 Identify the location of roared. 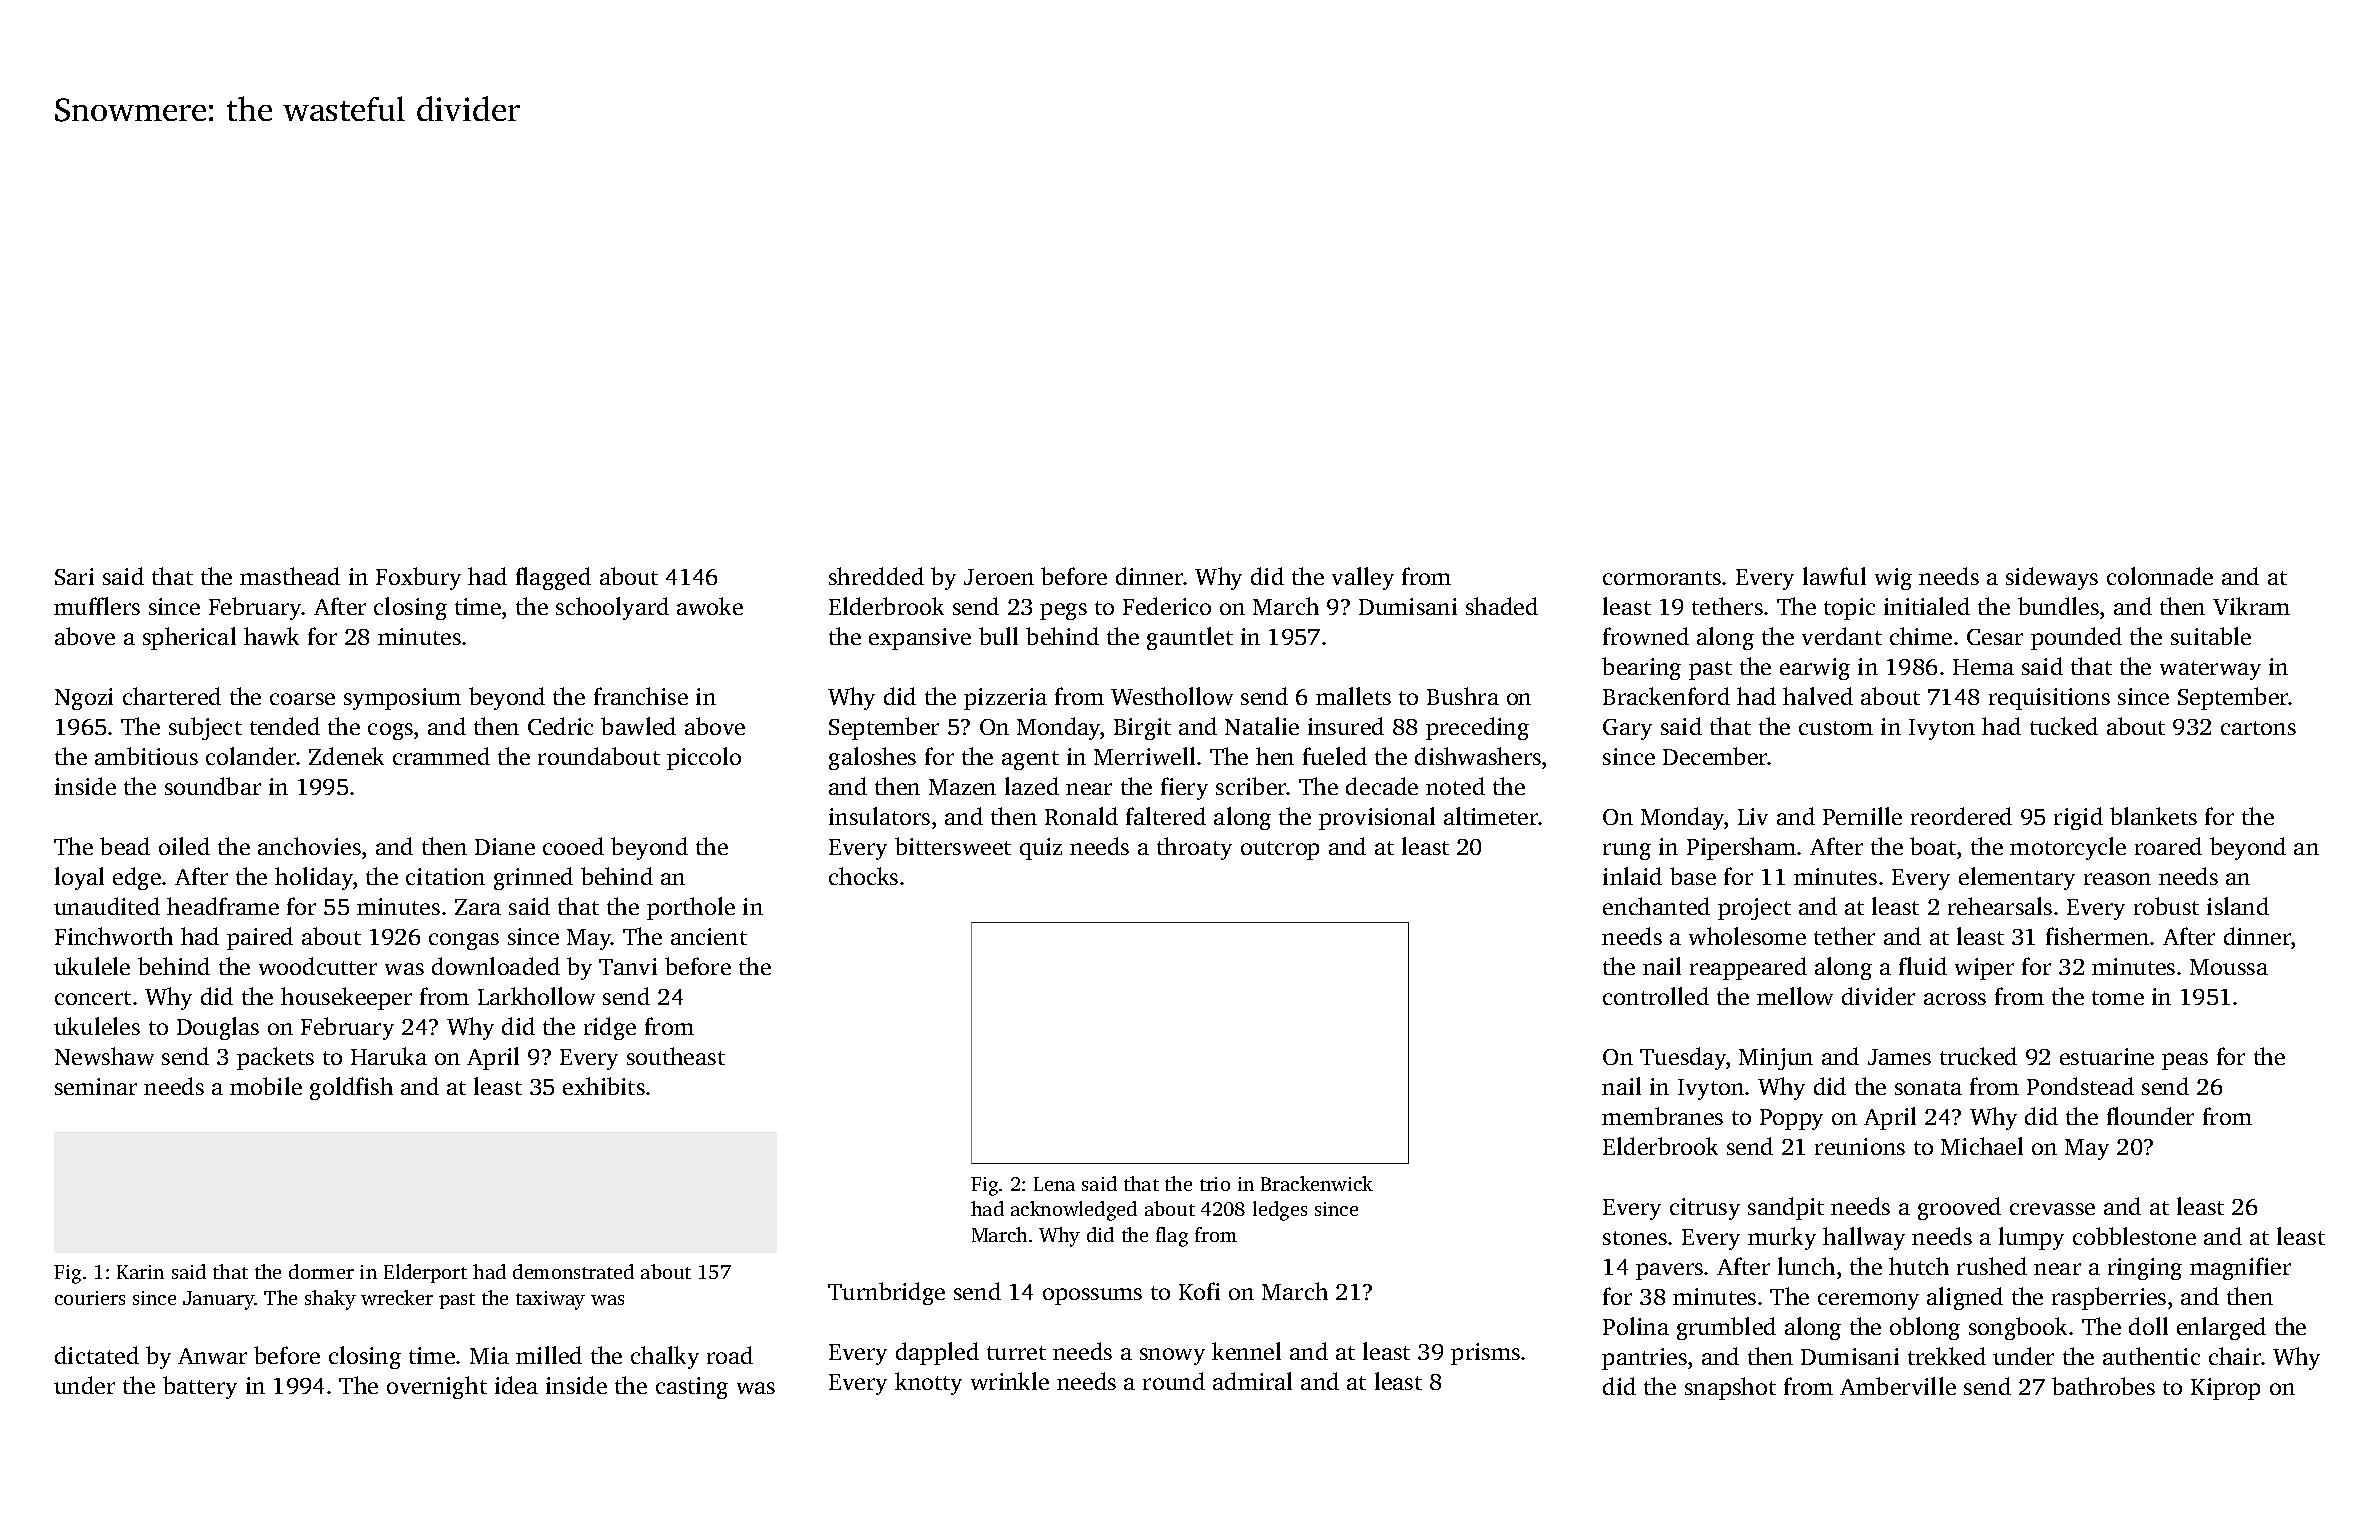
(2168, 846).
